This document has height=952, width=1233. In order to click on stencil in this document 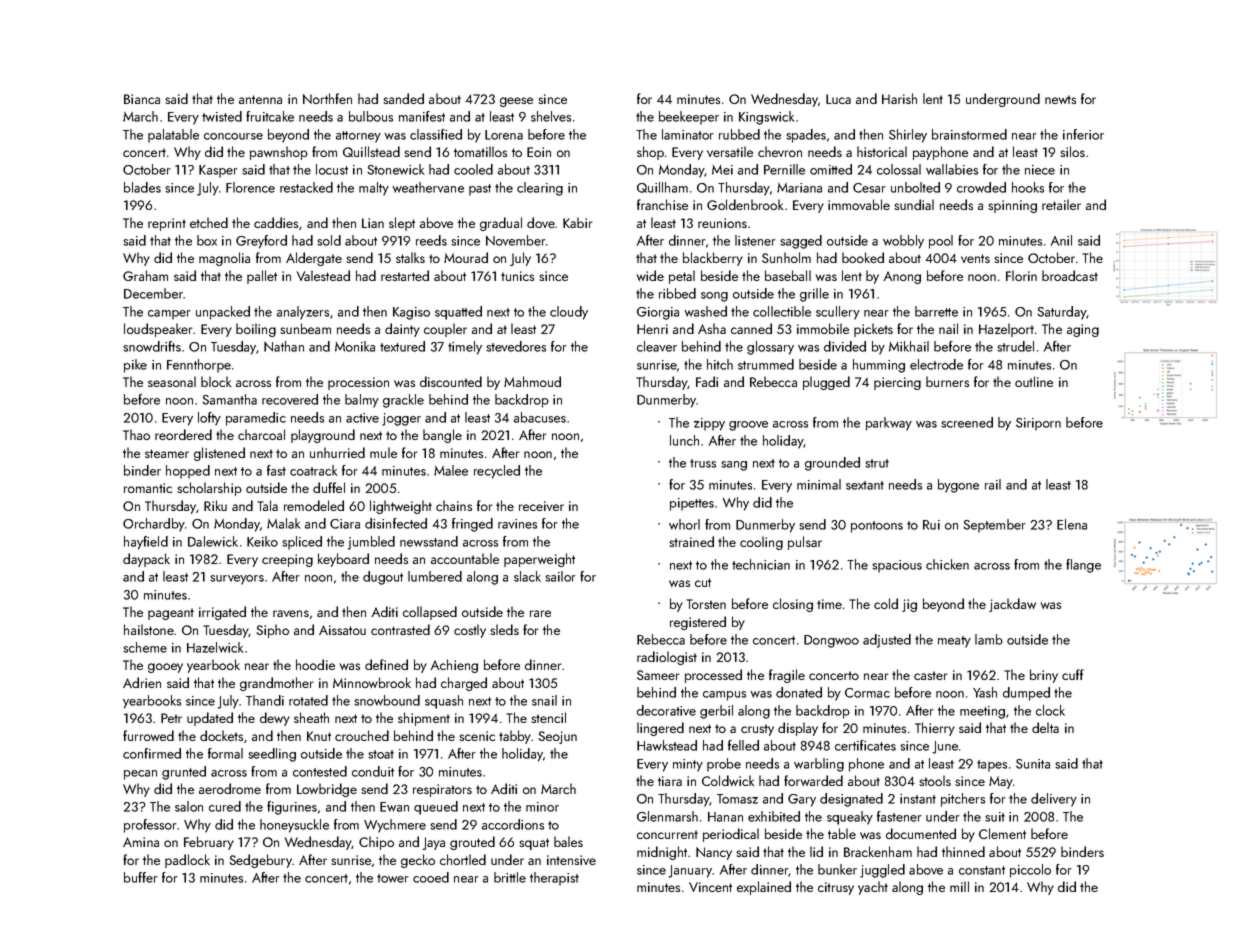, I will do `click(548, 717)`.
